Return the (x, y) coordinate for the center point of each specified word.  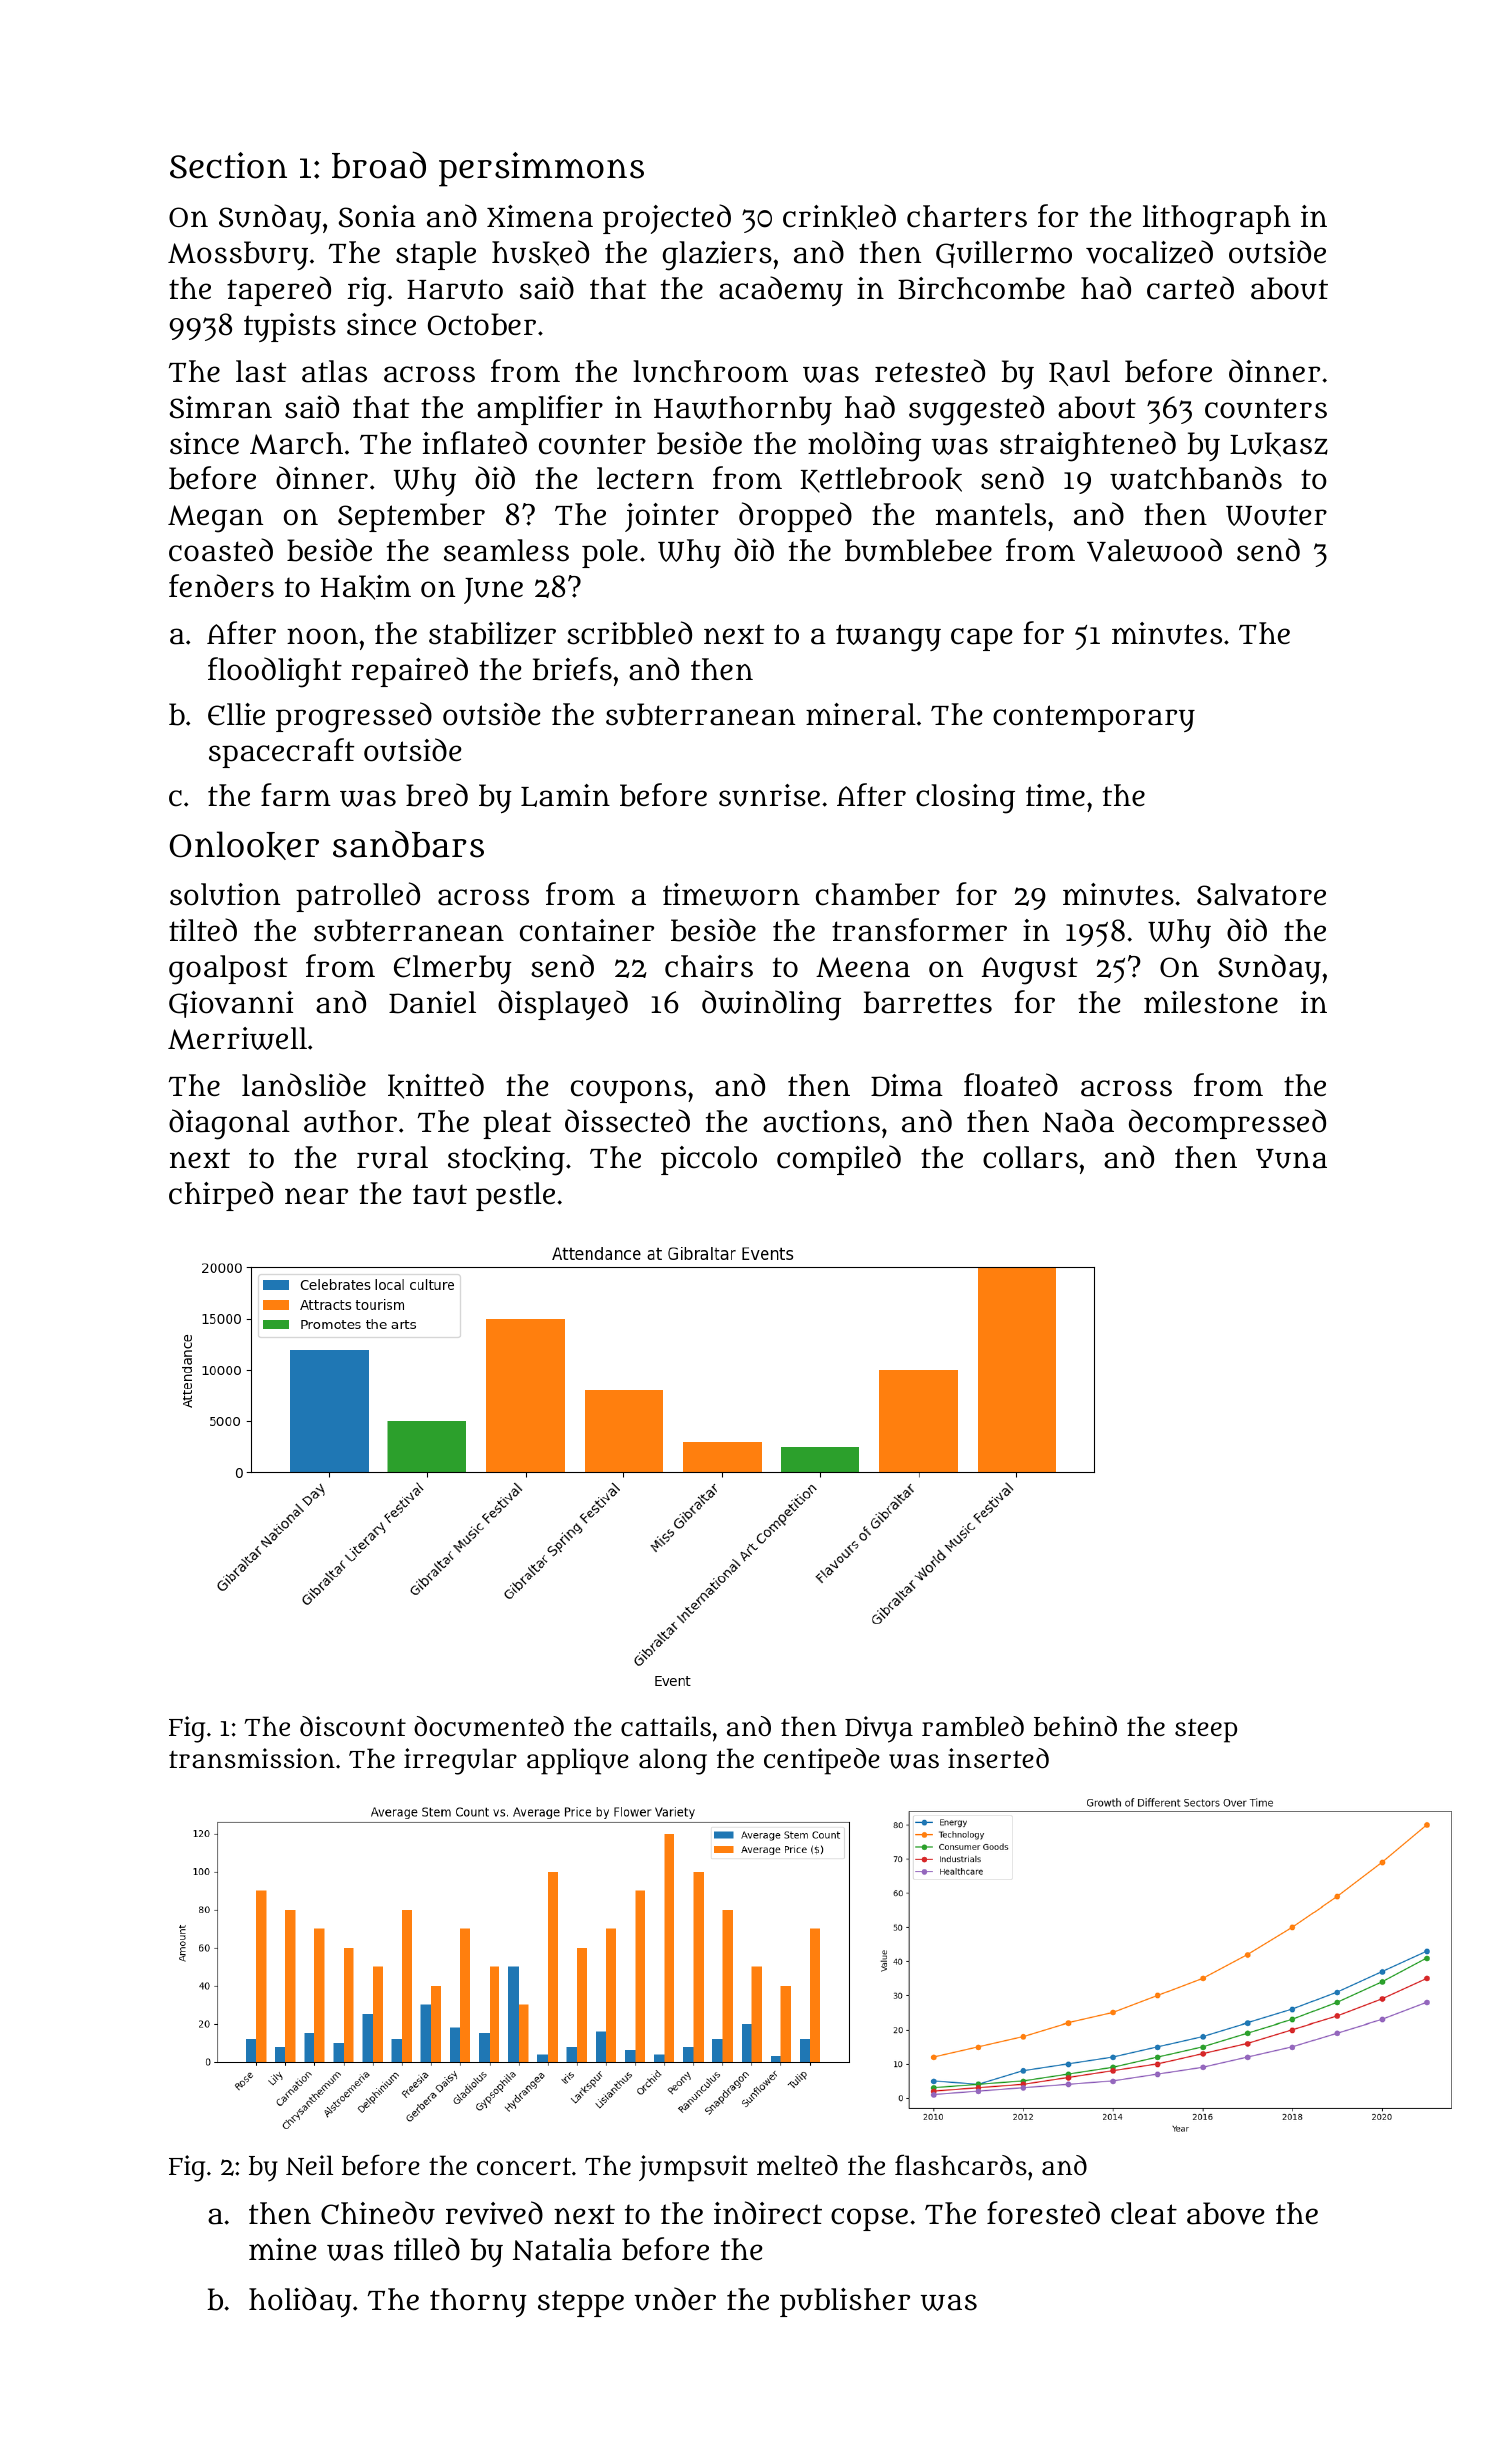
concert (524, 2166)
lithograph (1217, 220)
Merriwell (237, 1038)
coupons (628, 1091)
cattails (666, 1726)
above (1226, 2213)
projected (667, 219)
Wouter (1276, 515)
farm (296, 795)
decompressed (1227, 1124)
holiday (300, 2302)
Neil (309, 2165)
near (316, 1196)
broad (379, 165)
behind (1075, 1726)
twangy (888, 638)
